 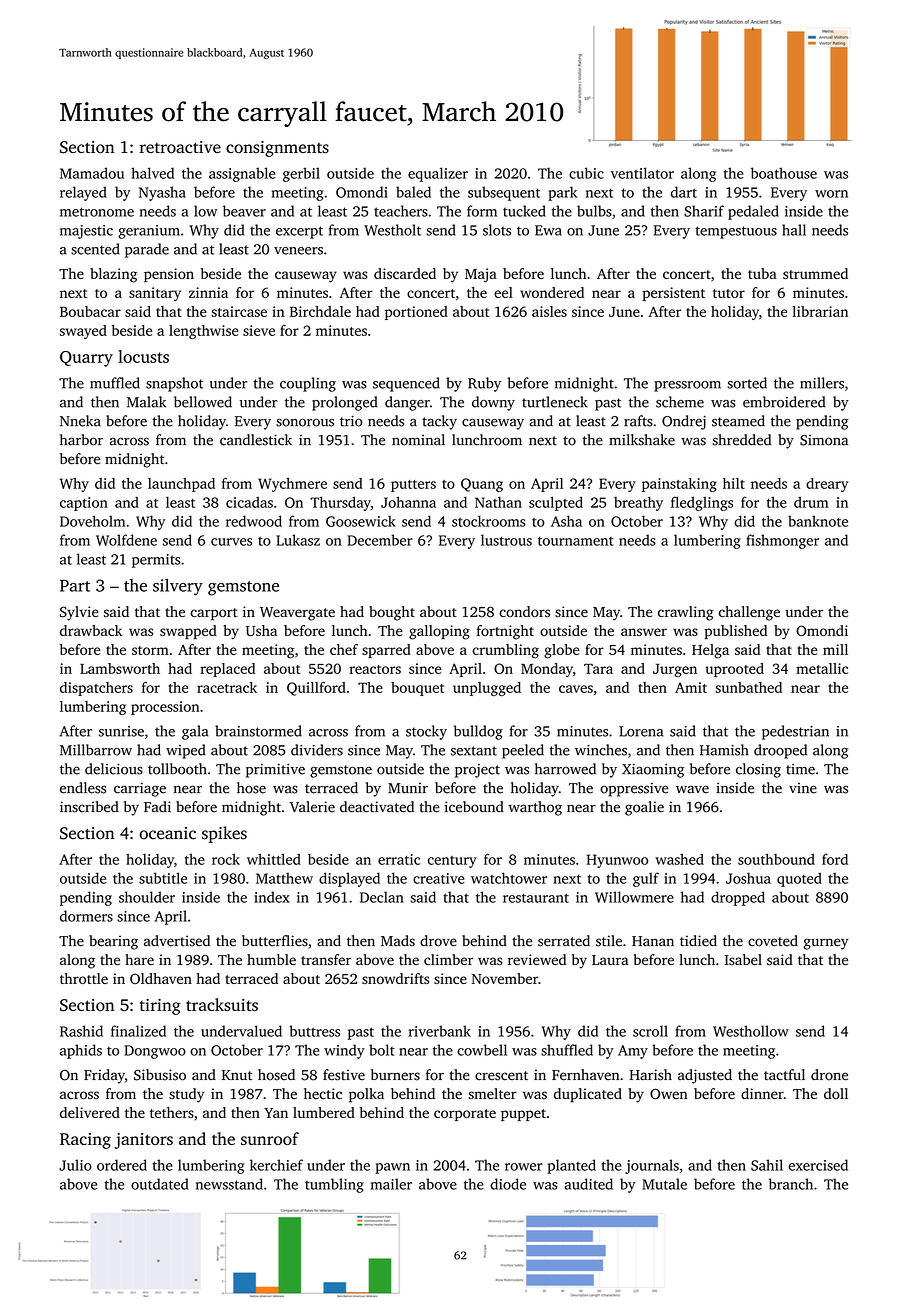 What do you see at coordinates (375, 669) in the screenshot?
I see `reactors` at bounding box center [375, 669].
